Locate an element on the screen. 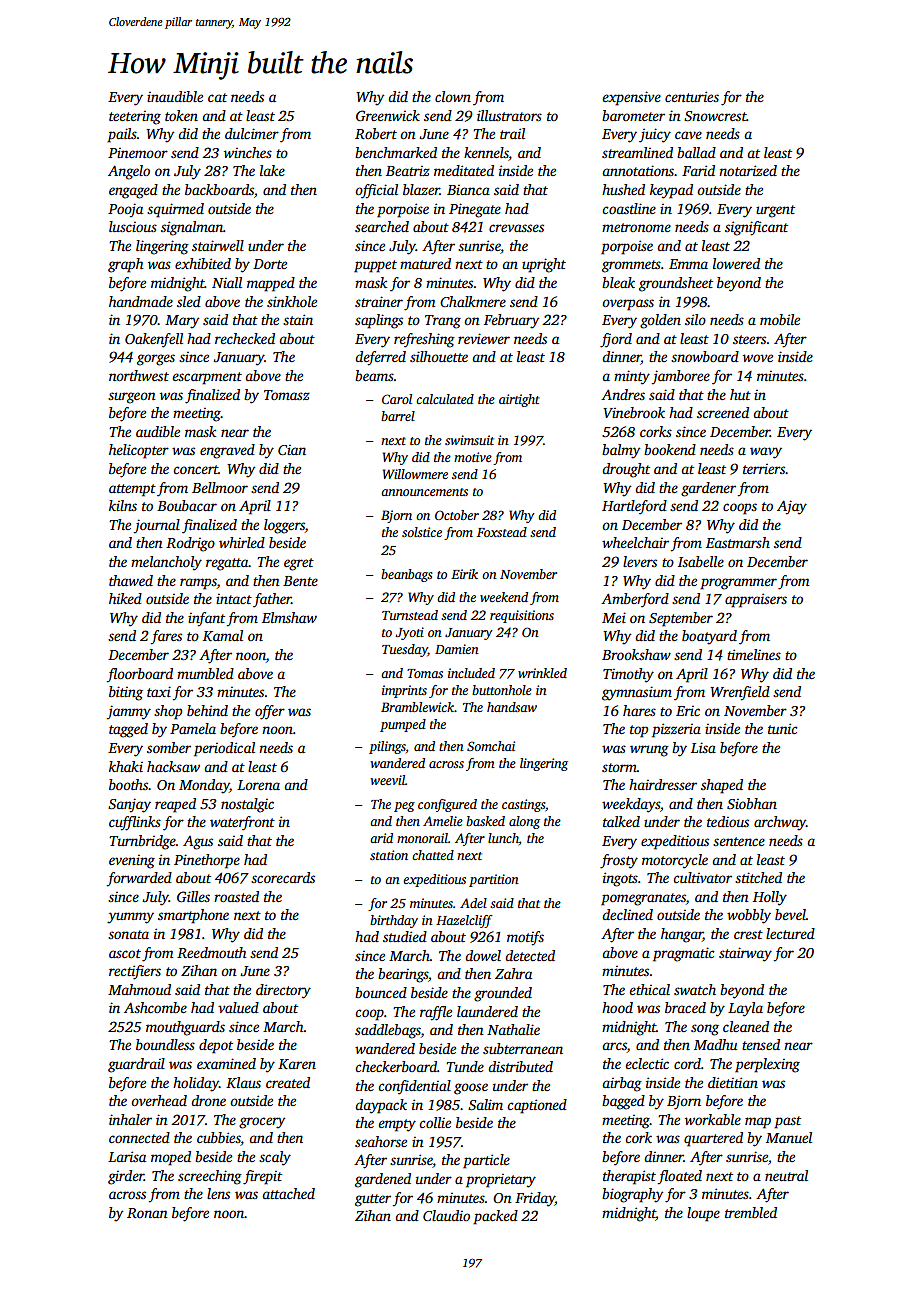  Ronan is located at coordinates (147, 1213).
